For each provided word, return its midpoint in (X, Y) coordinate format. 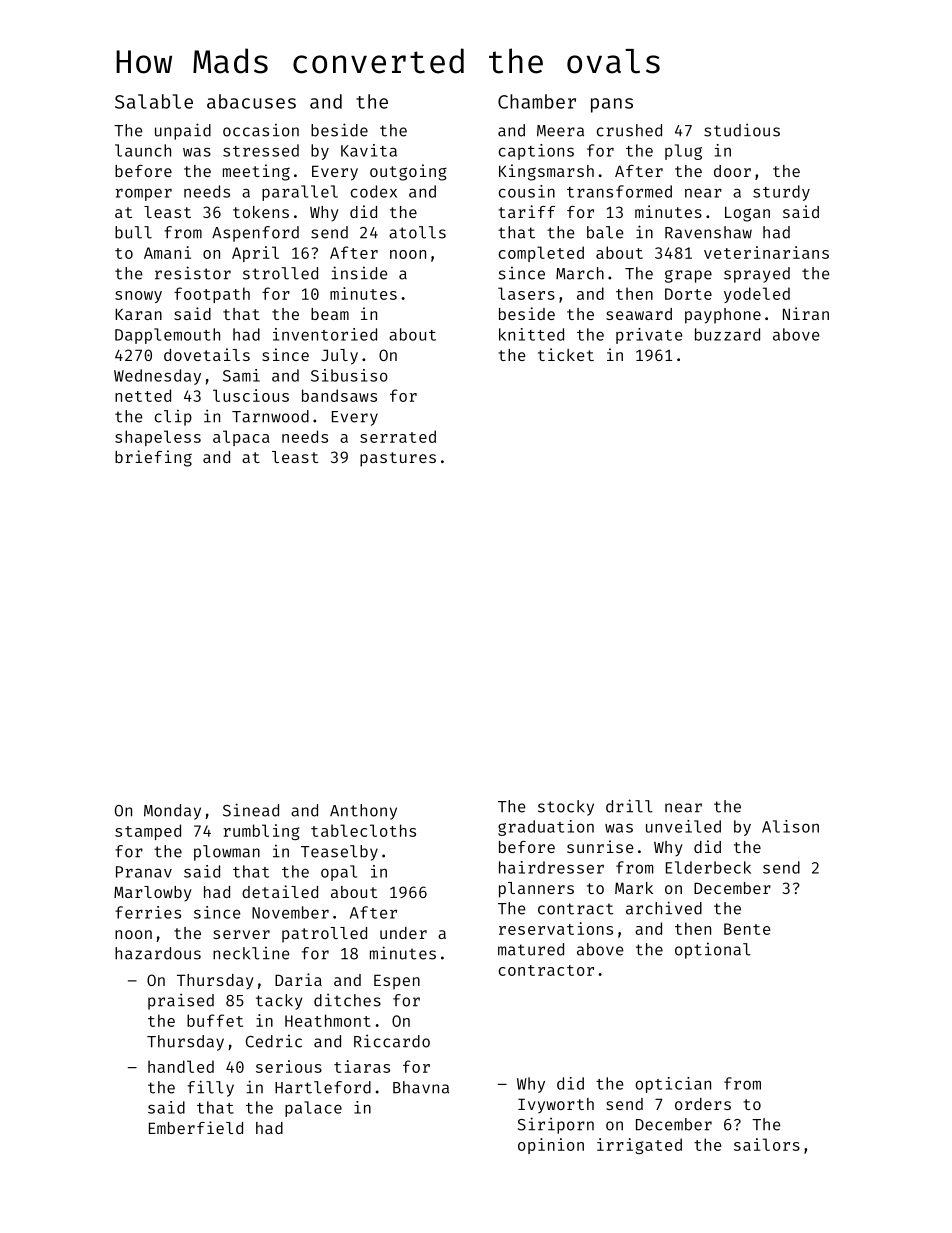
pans (612, 105)
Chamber (537, 101)
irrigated (639, 1146)
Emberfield (196, 1127)
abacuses (251, 101)
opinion (551, 1146)
